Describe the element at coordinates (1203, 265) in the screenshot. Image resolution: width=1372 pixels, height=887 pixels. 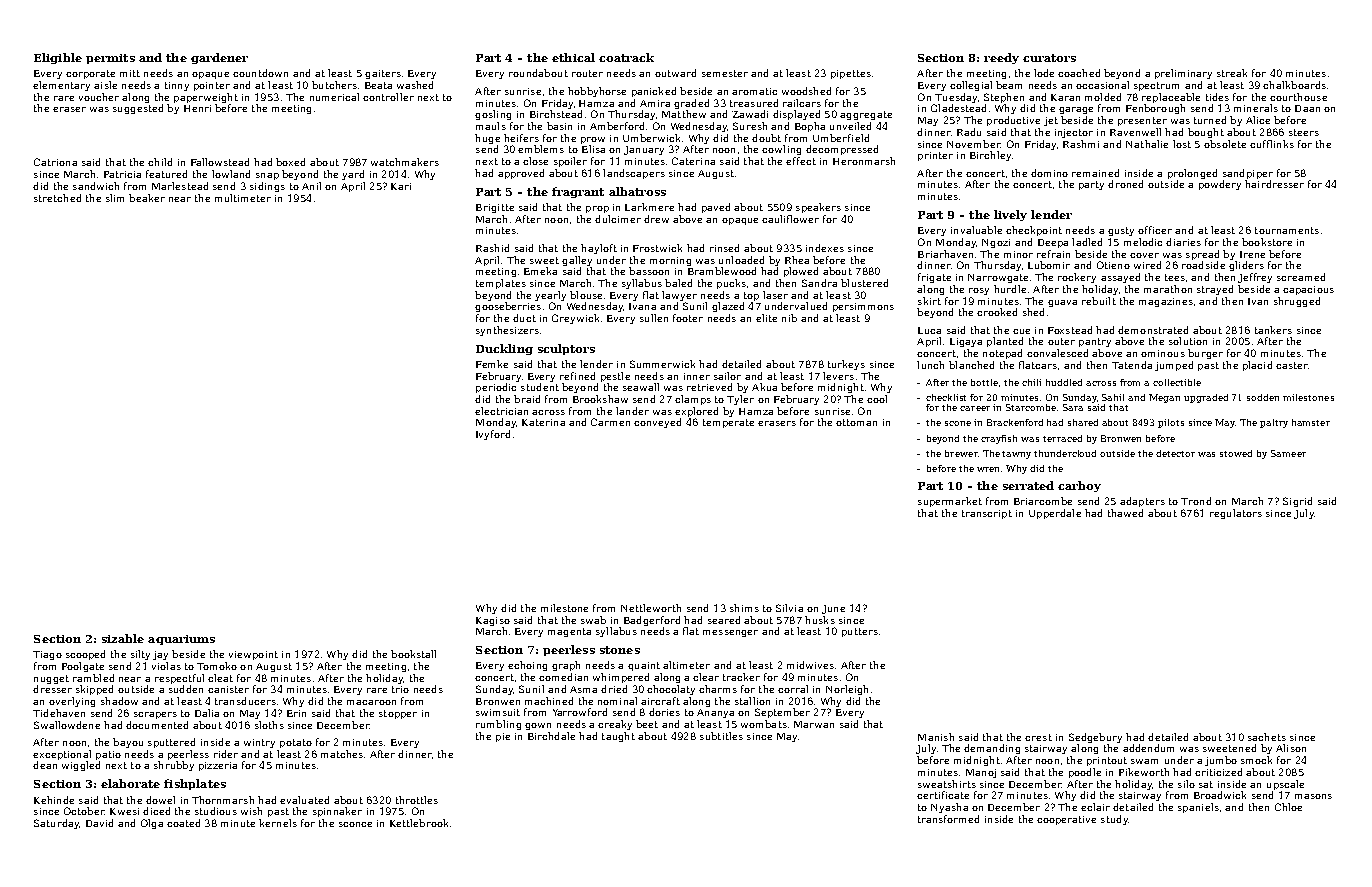
I see `roadside` at that location.
